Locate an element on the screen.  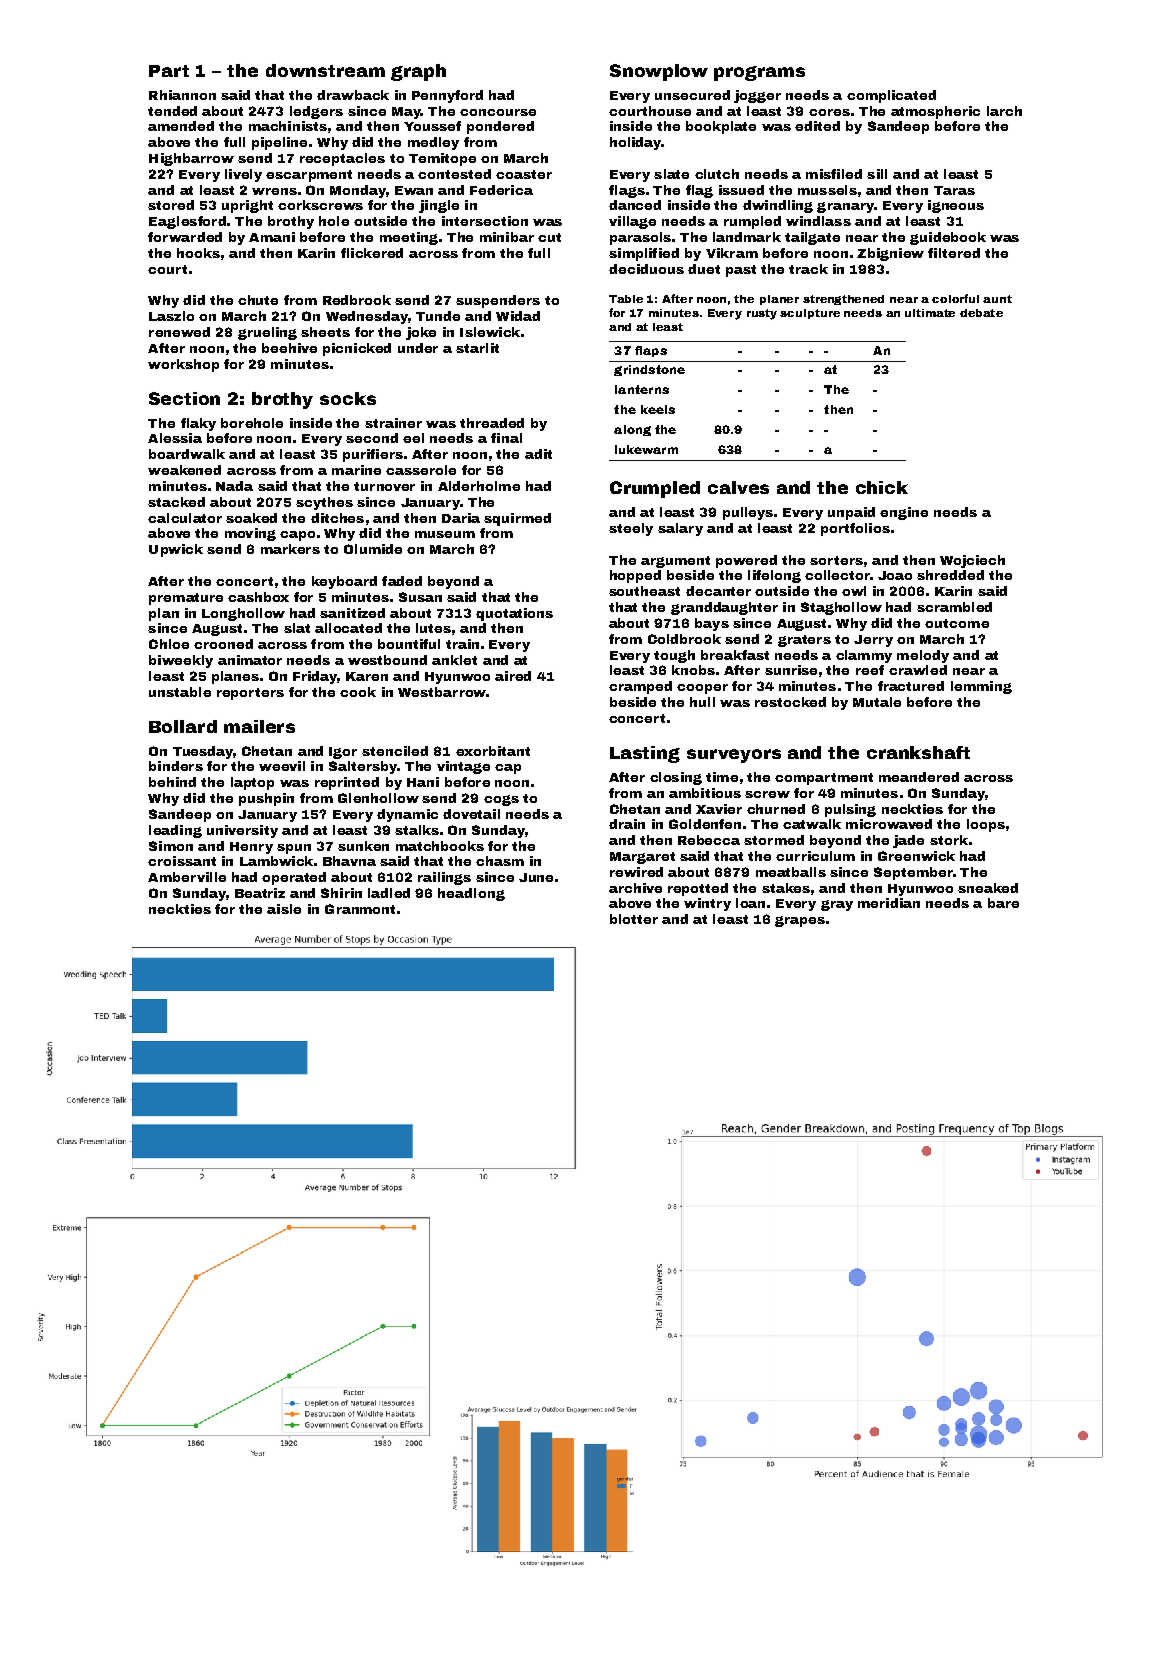
complicated is located at coordinates (891, 96).
